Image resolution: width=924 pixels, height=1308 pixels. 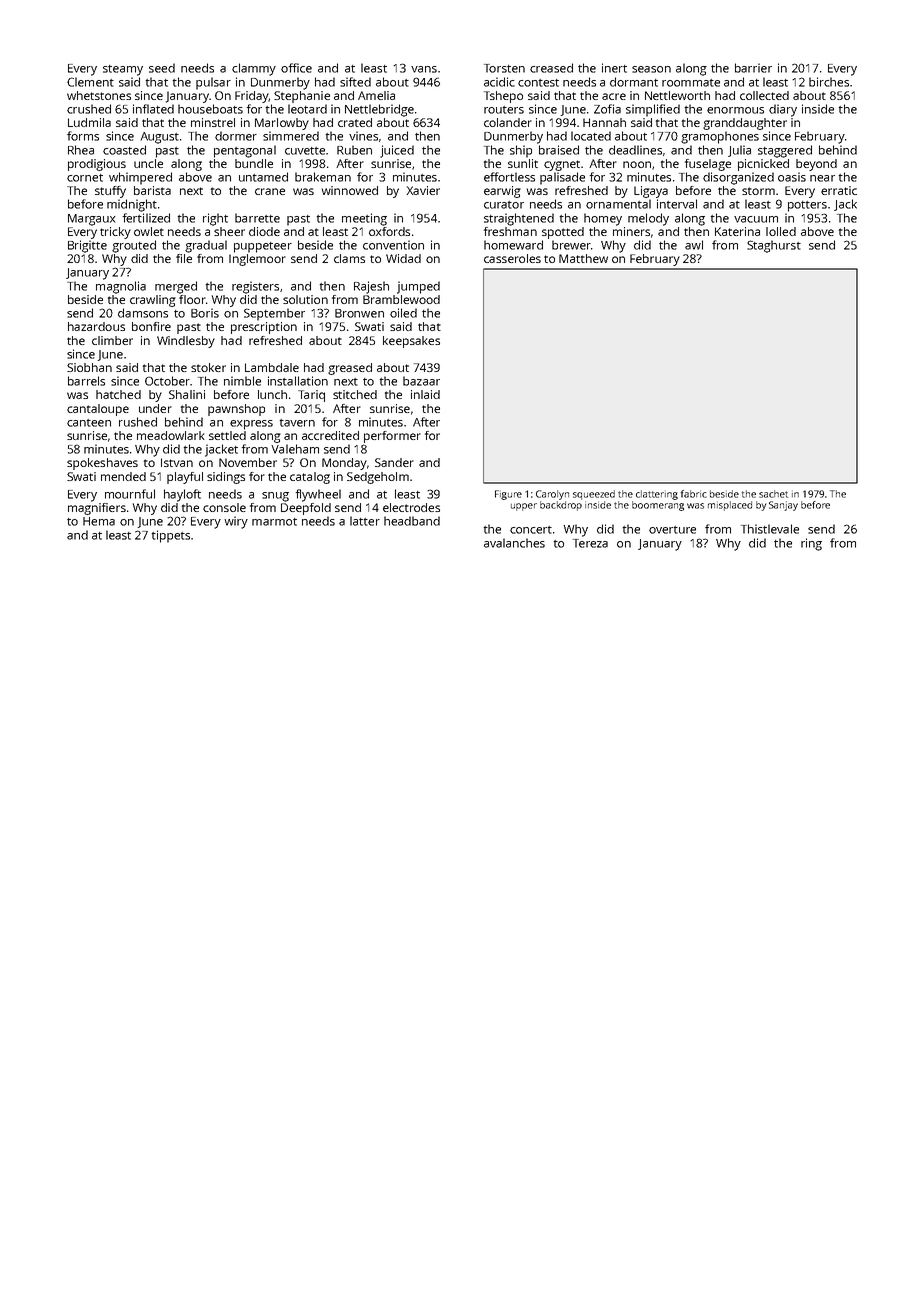 What do you see at coordinates (514, 543) in the page?
I see `avalanches` at bounding box center [514, 543].
